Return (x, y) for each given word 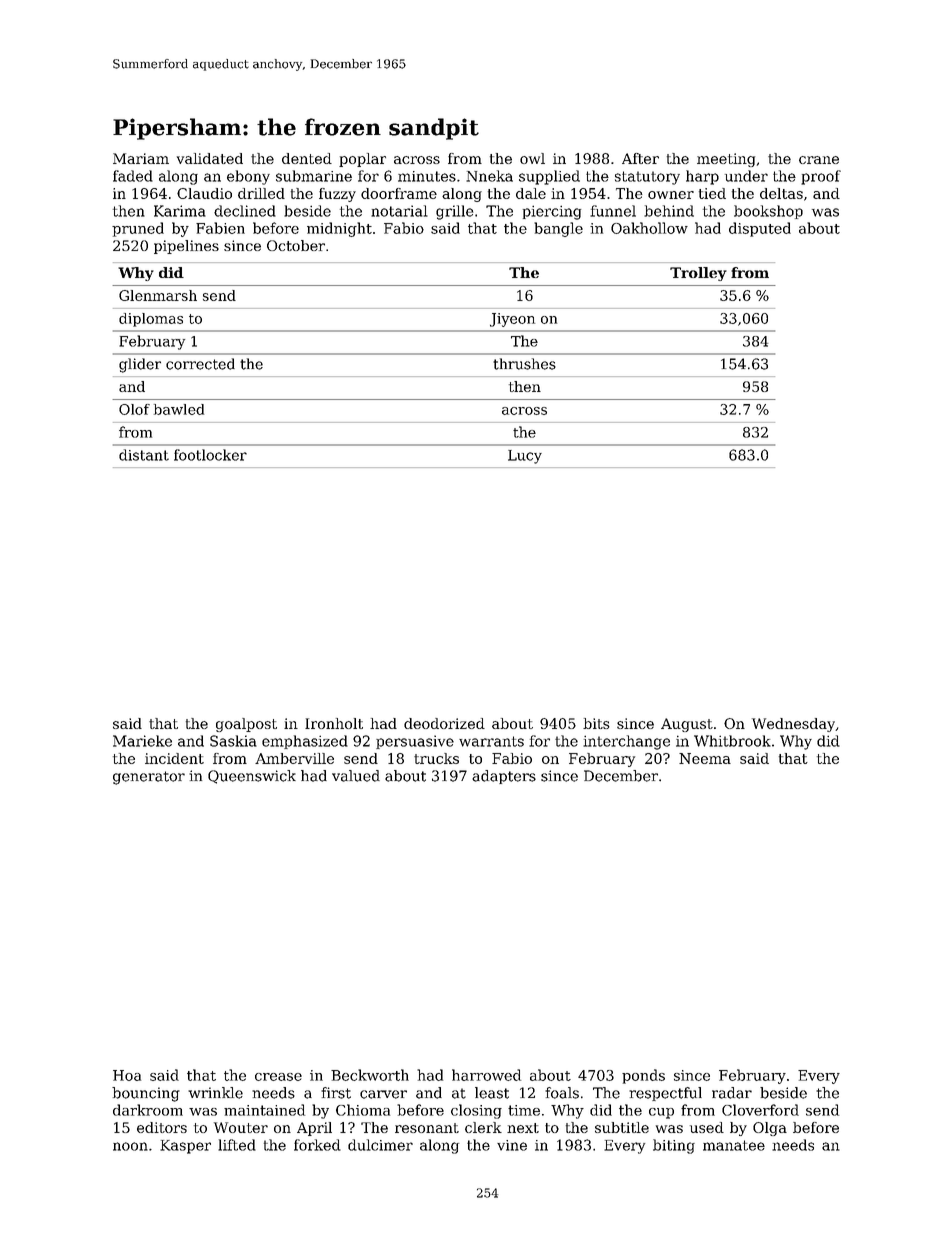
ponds (643, 1076)
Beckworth (370, 1075)
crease (278, 1077)
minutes (427, 176)
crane (819, 160)
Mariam (141, 158)
